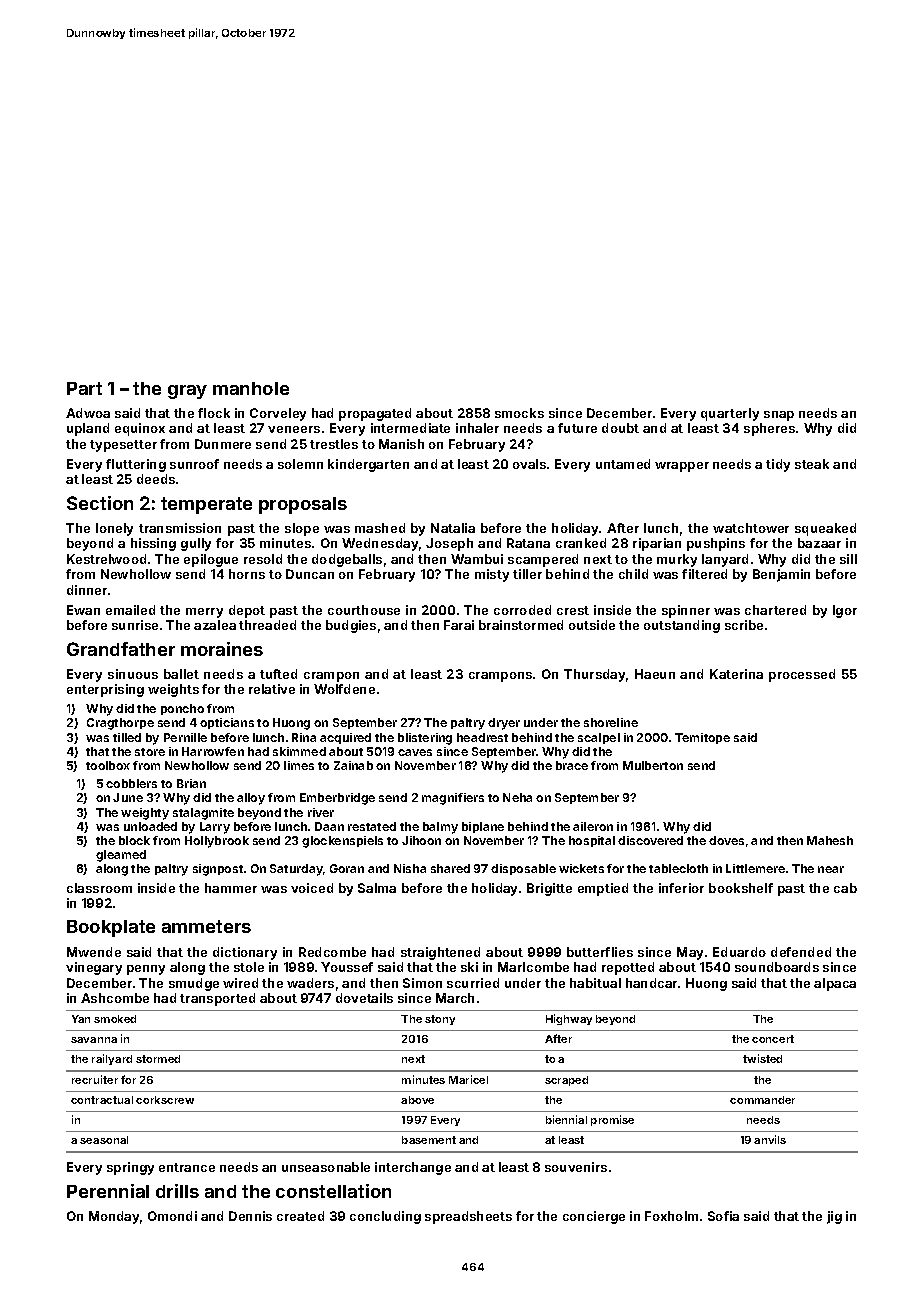  Describe the element at coordinates (802, 675) in the screenshot. I see `processed` at that location.
